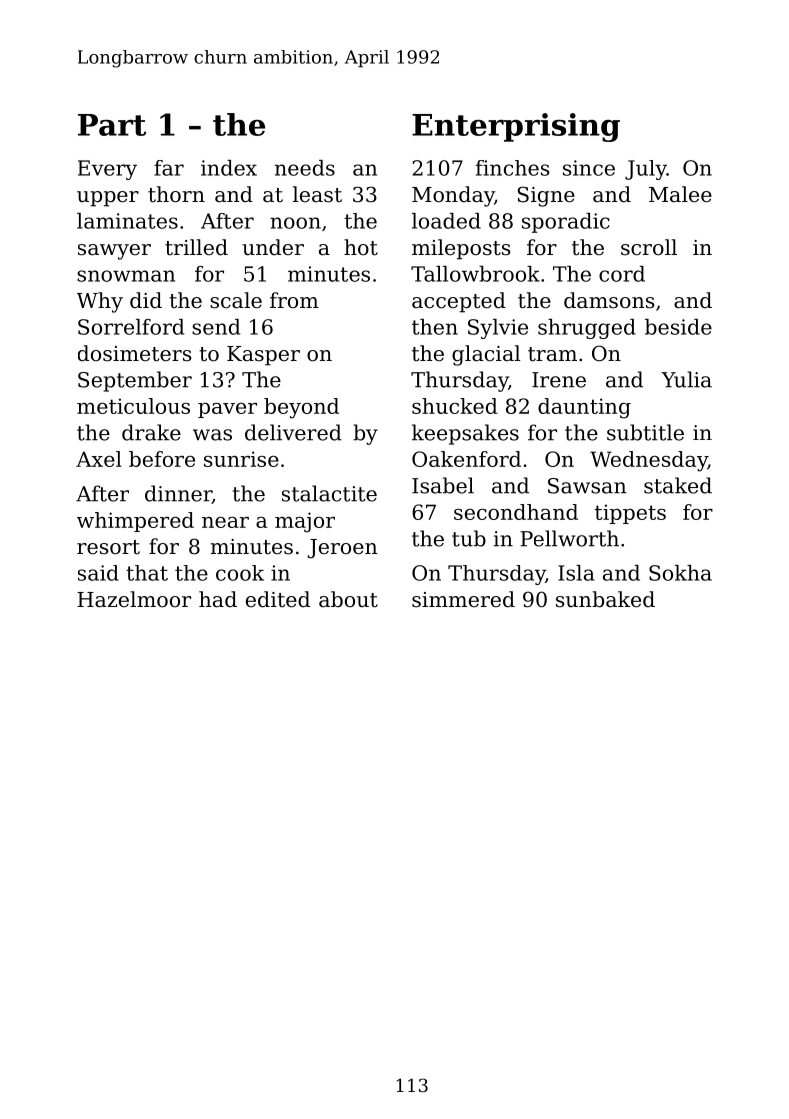 This screenshot has width=789, height=1119. Describe the element at coordinates (225, 522) in the screenshot. I see `near` at that location.
